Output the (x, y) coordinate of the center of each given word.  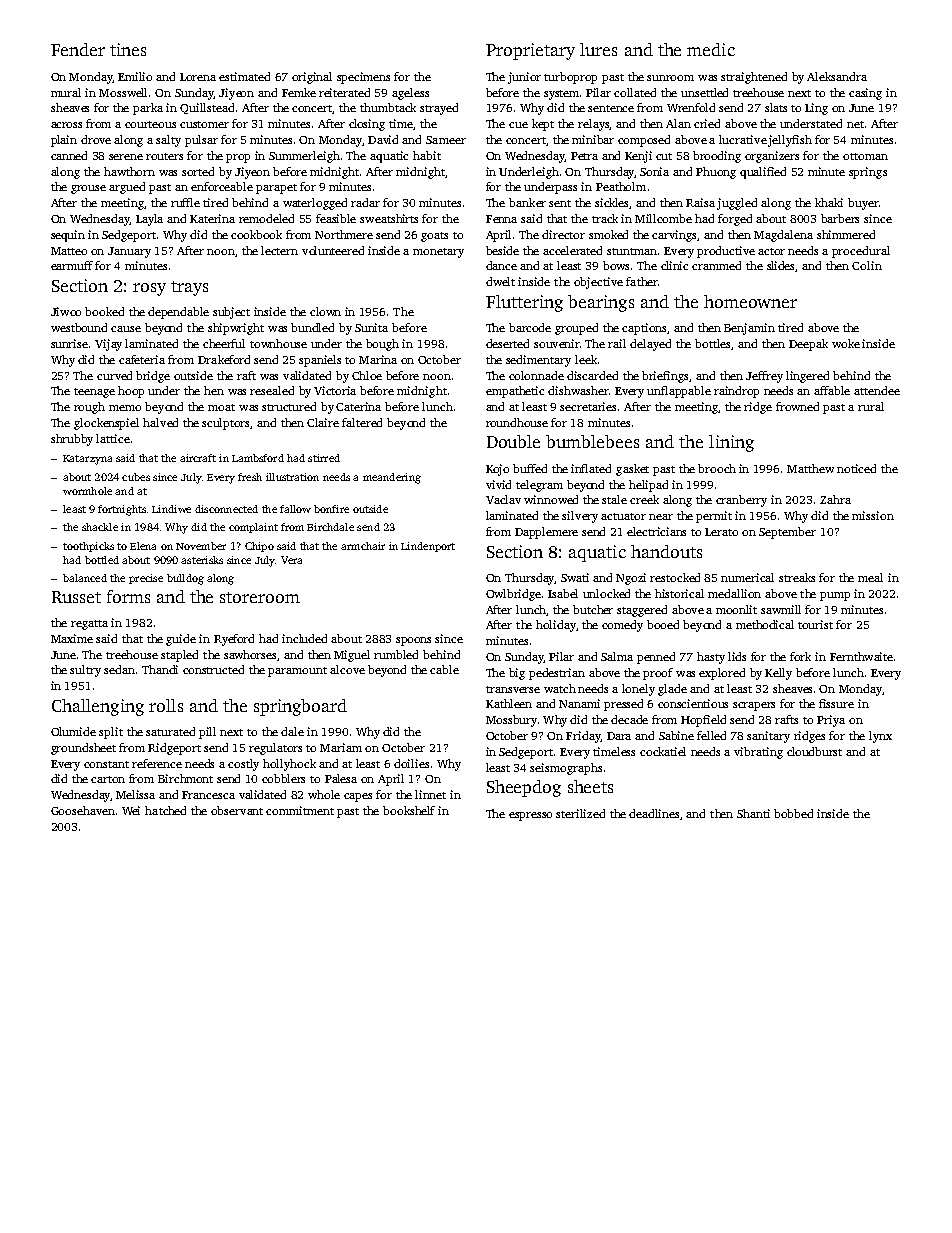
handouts (666, 551)
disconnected (226, 509)
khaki (829, 202)
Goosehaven (83, 810)
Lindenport (428, 547)
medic (711, 49)
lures (598, 49)
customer (204, 124)
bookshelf (409, 810)
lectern (279, 250)
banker (527, 202)
